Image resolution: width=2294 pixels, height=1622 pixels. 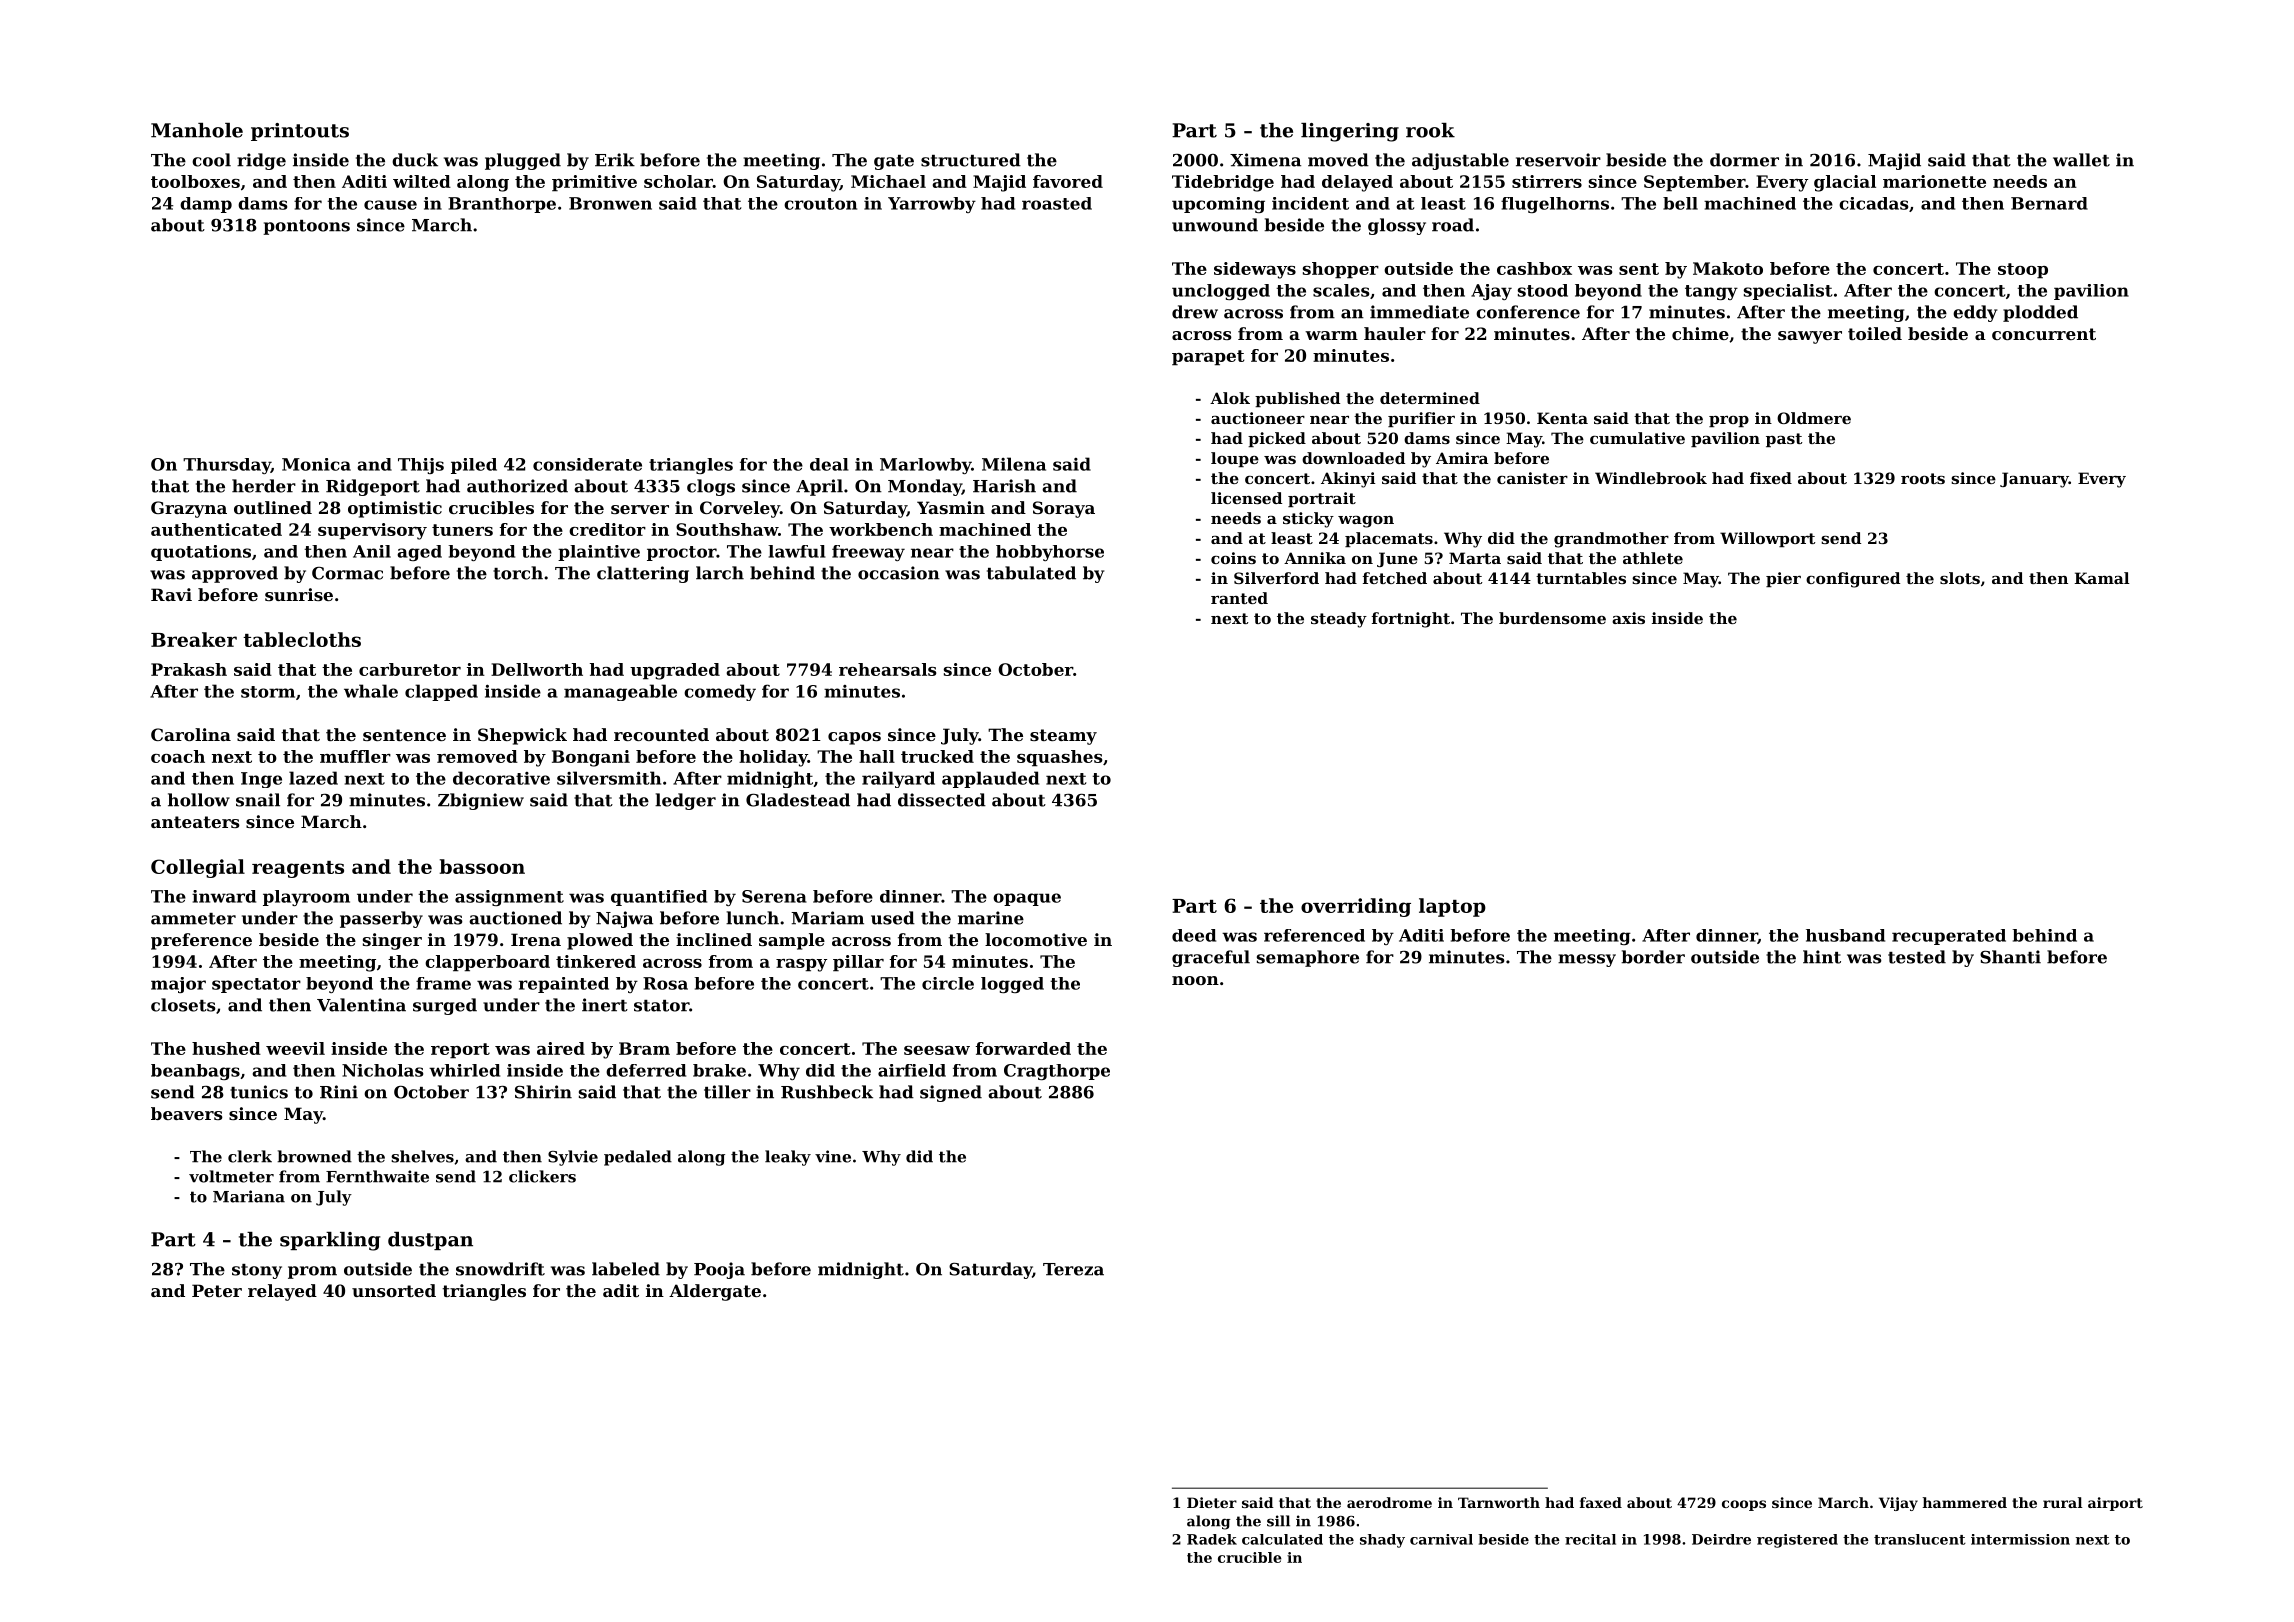 I want to click on Shanti, so click(x=2010, y=957).
